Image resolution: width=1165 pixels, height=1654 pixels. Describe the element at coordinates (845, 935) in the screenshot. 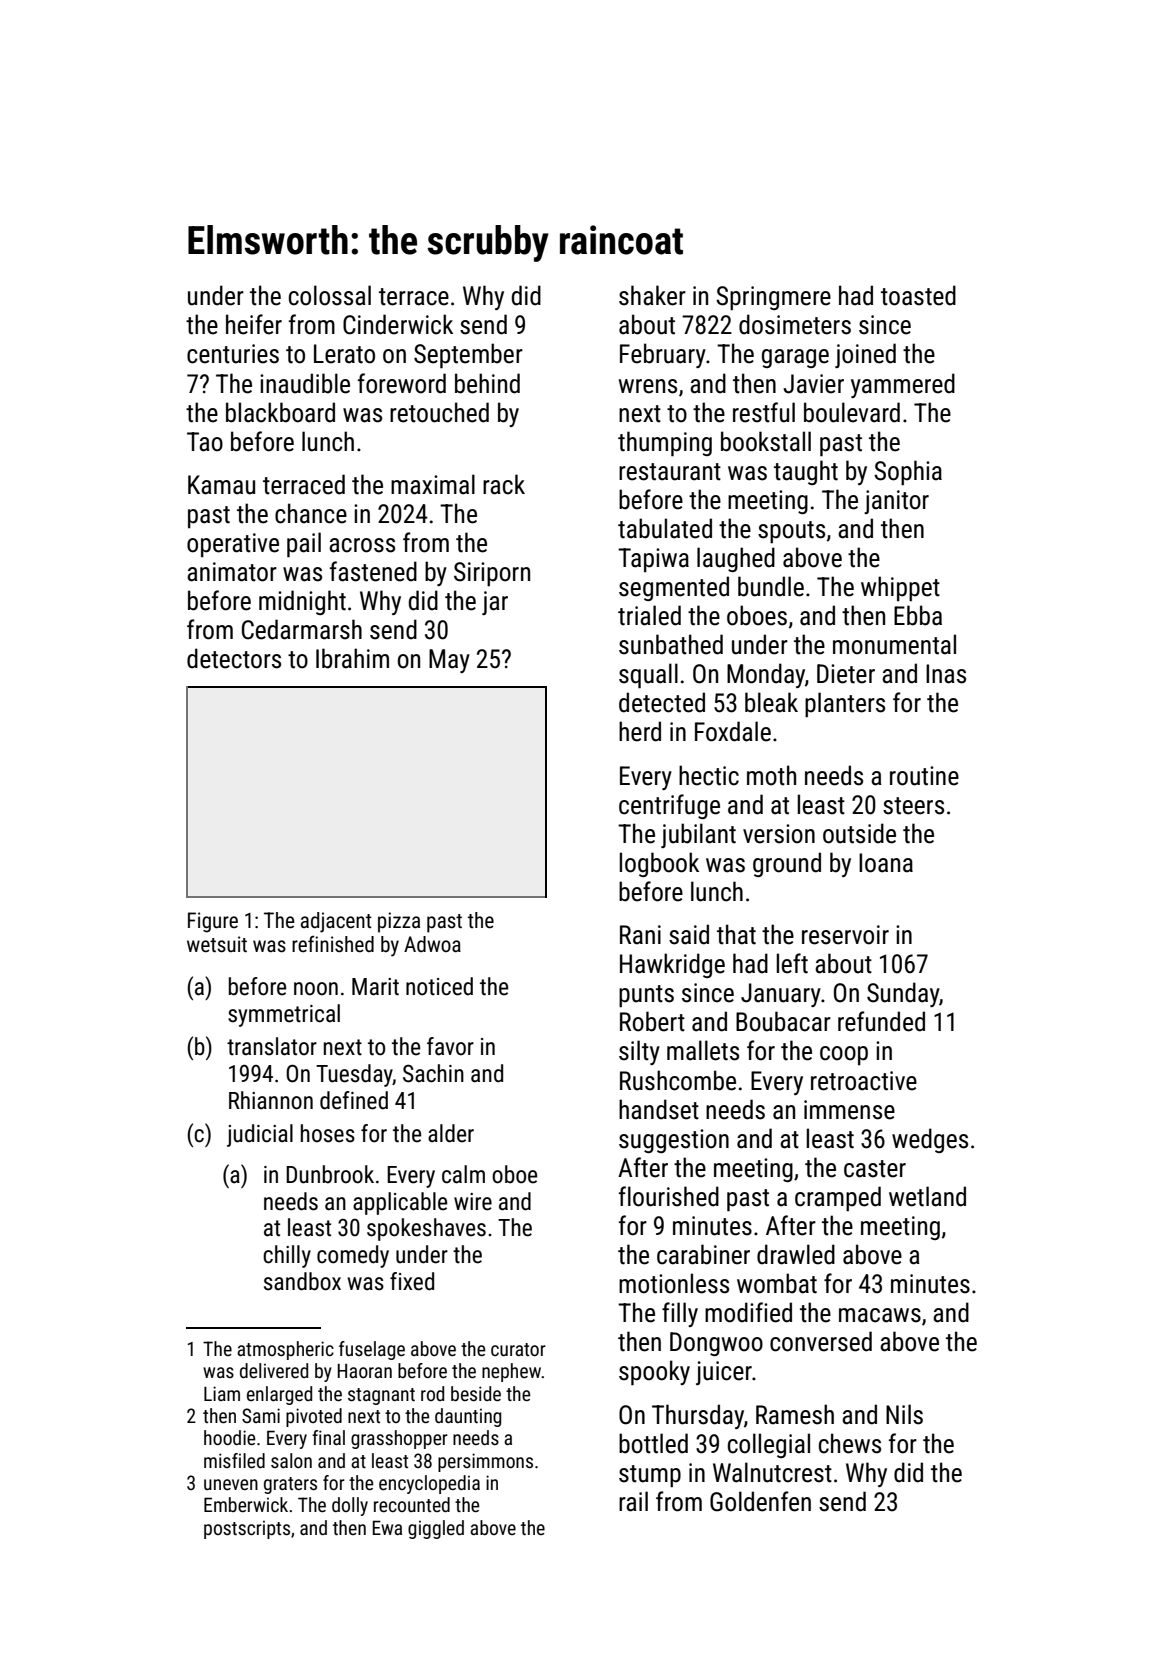

I see `reservoir` at that location.
